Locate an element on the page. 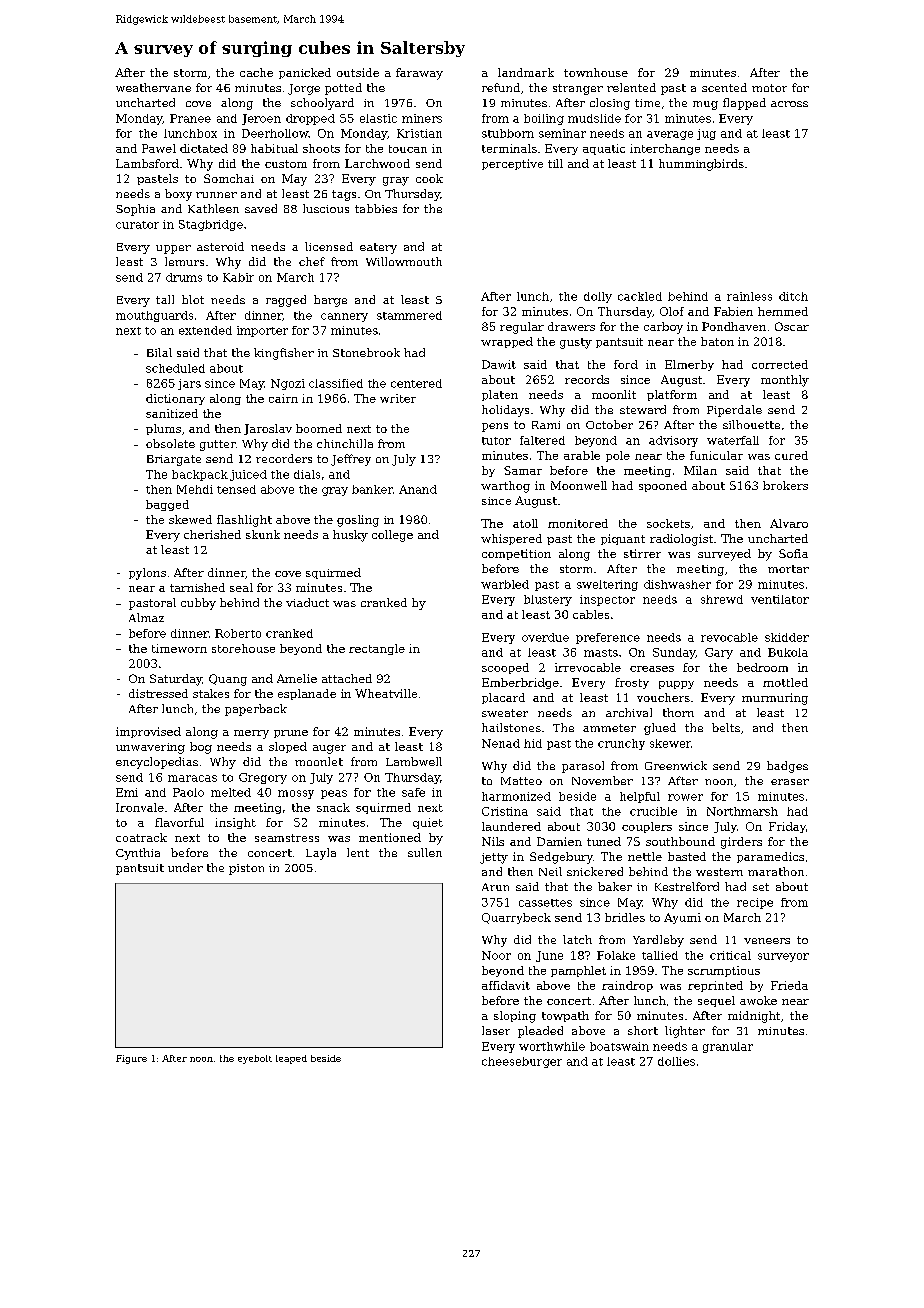  murmuring is located at coordinates (775, 699).
